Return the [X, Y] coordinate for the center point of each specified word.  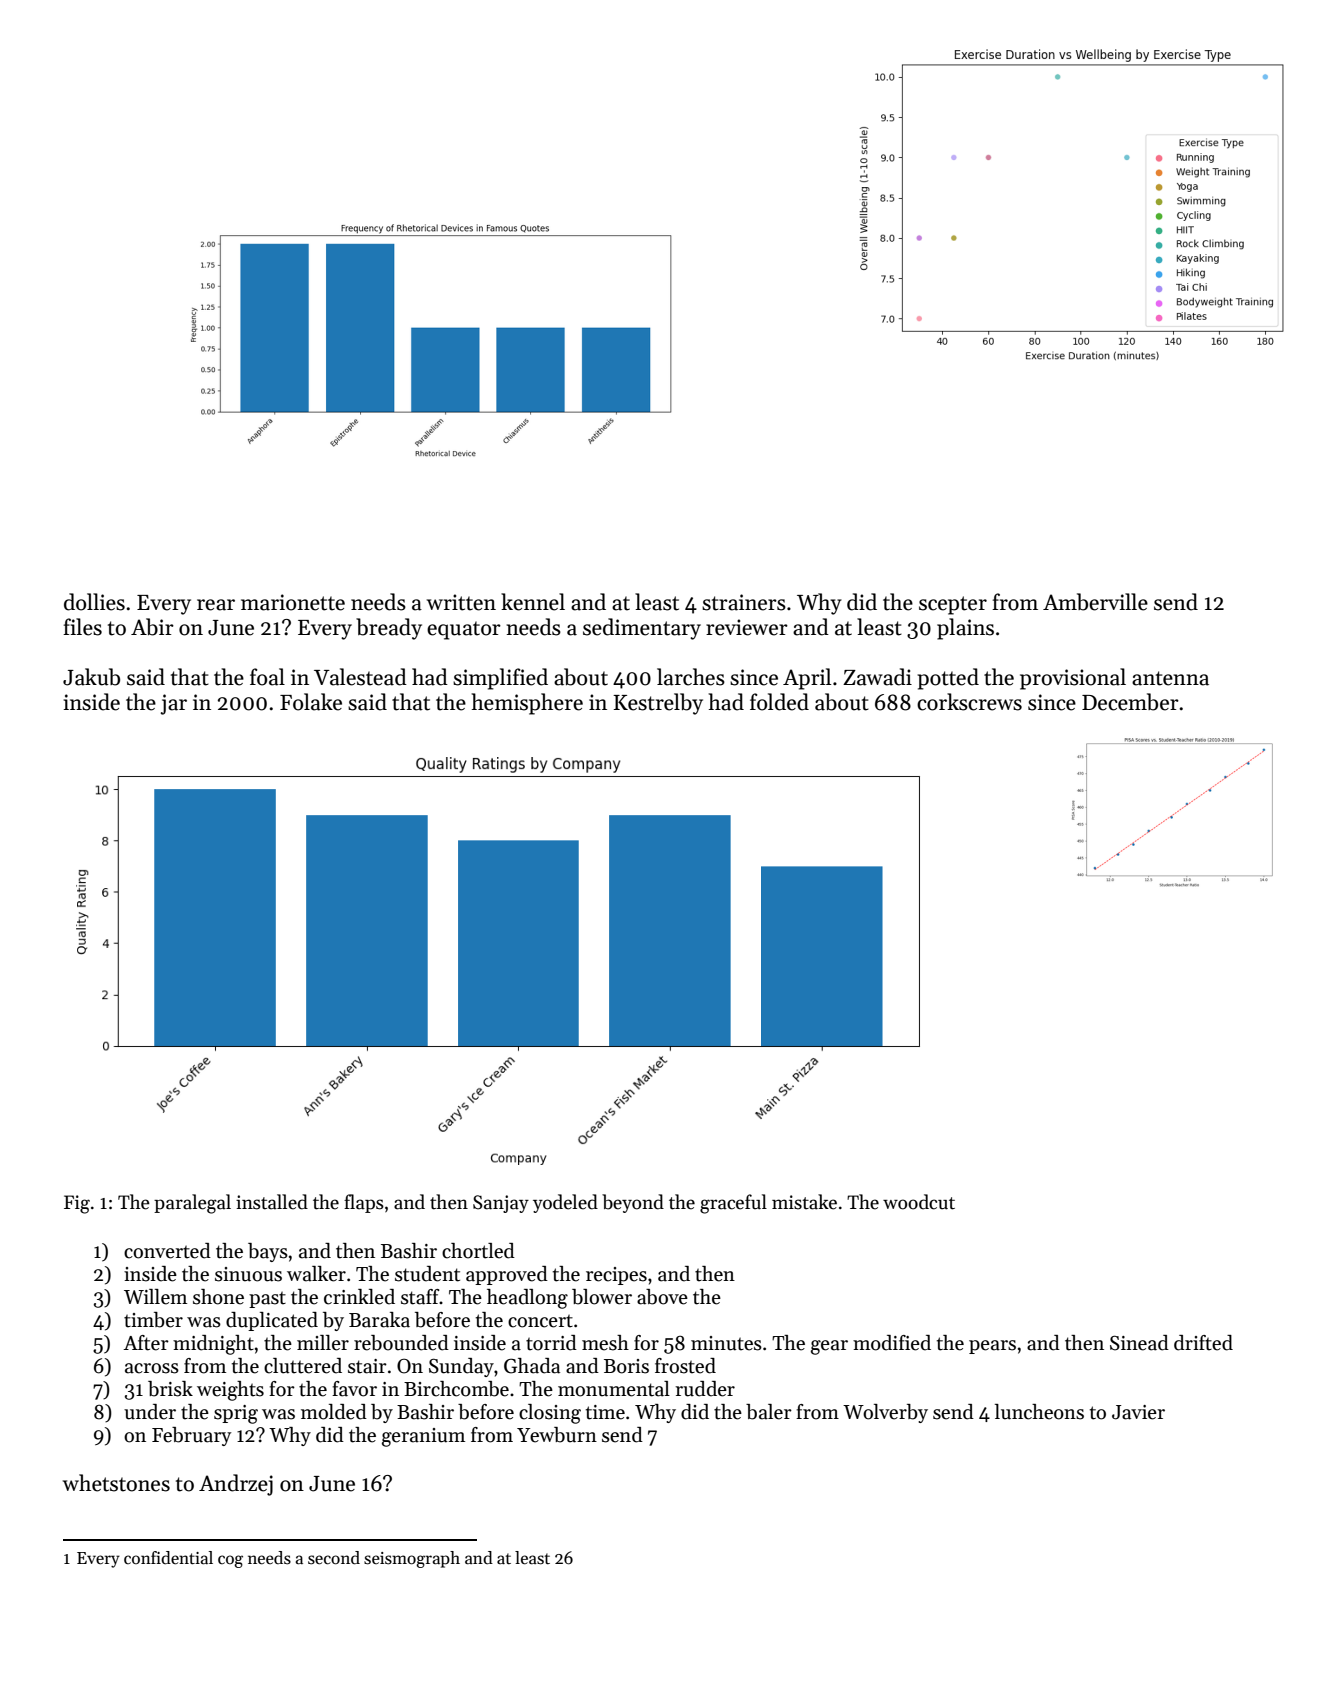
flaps [364, 1203]
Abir [152, 627]
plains [965, 629]
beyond [633, 1203]
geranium [423, 1437]
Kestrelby [658, 704]
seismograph [412, 1559]
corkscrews [969, 702]
